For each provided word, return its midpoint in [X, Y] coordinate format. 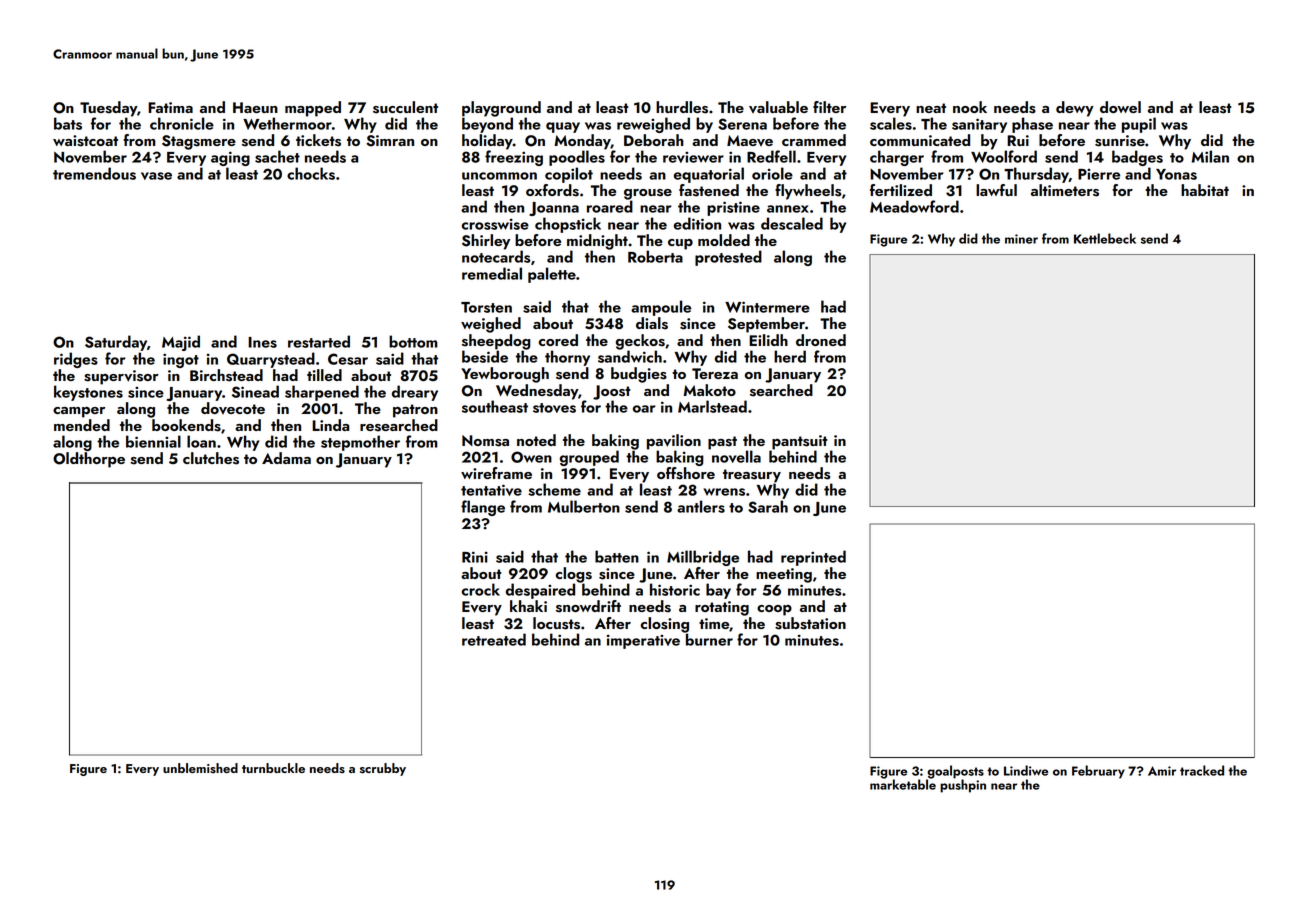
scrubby [383, 769]
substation [810, 623]
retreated [494, 639]
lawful [996, 190]
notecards [496, 256]
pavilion [674, 442]
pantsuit [800, 442]
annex [788, 209]
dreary [415, 393]
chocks [311, 173]
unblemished [200, 768]
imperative [643, 641]
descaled [792, 223]
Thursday [1036, 175]
